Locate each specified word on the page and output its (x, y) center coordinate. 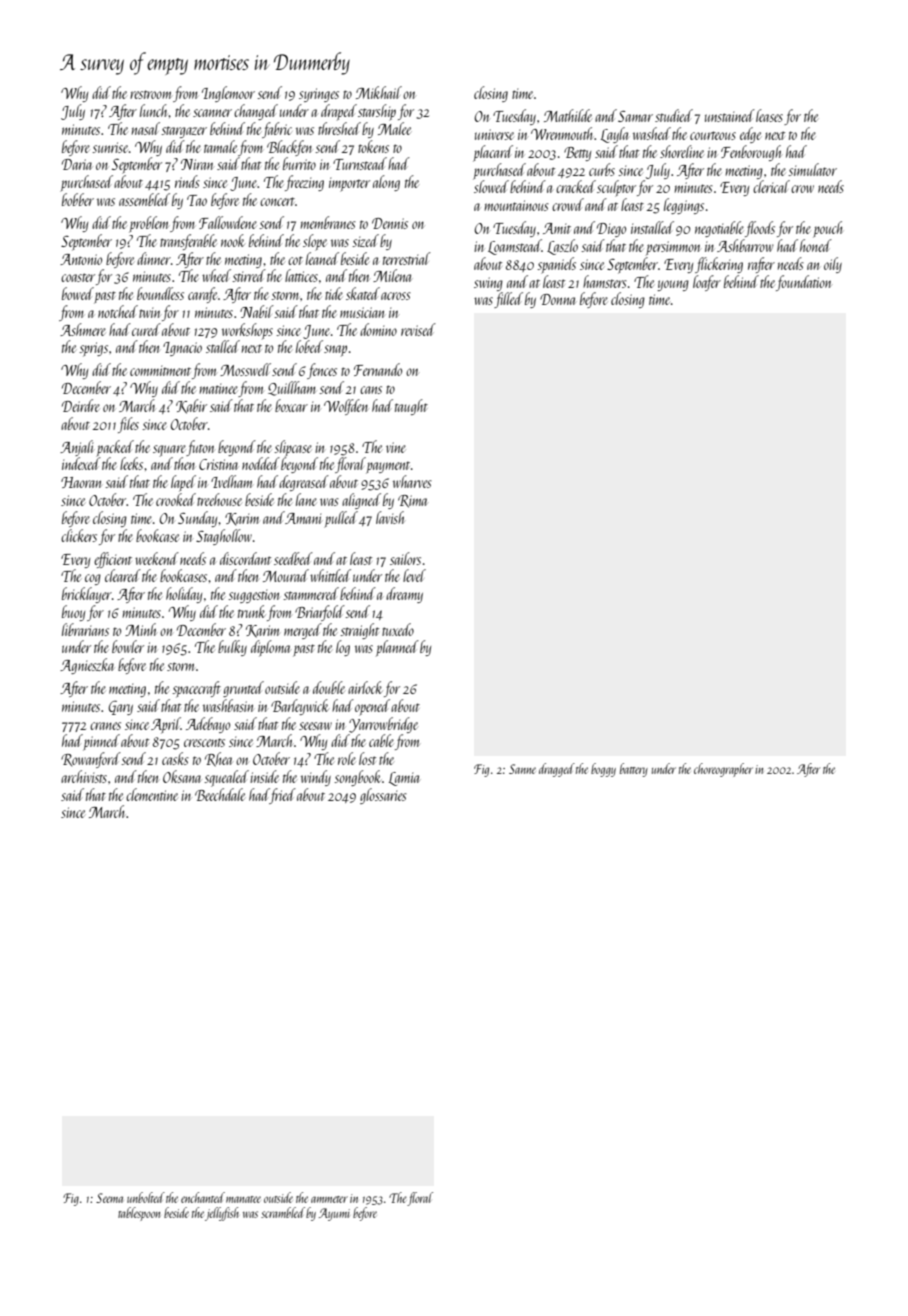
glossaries (383, 796)
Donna (557, 299)
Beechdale (220, 794)
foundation (804, 283)
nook (233, 240)
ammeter (329, 1199)
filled (508, 300)
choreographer (723, 770)
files (128, 425)
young (673, 285)
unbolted (146, 1197)
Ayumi (334, 1214)
